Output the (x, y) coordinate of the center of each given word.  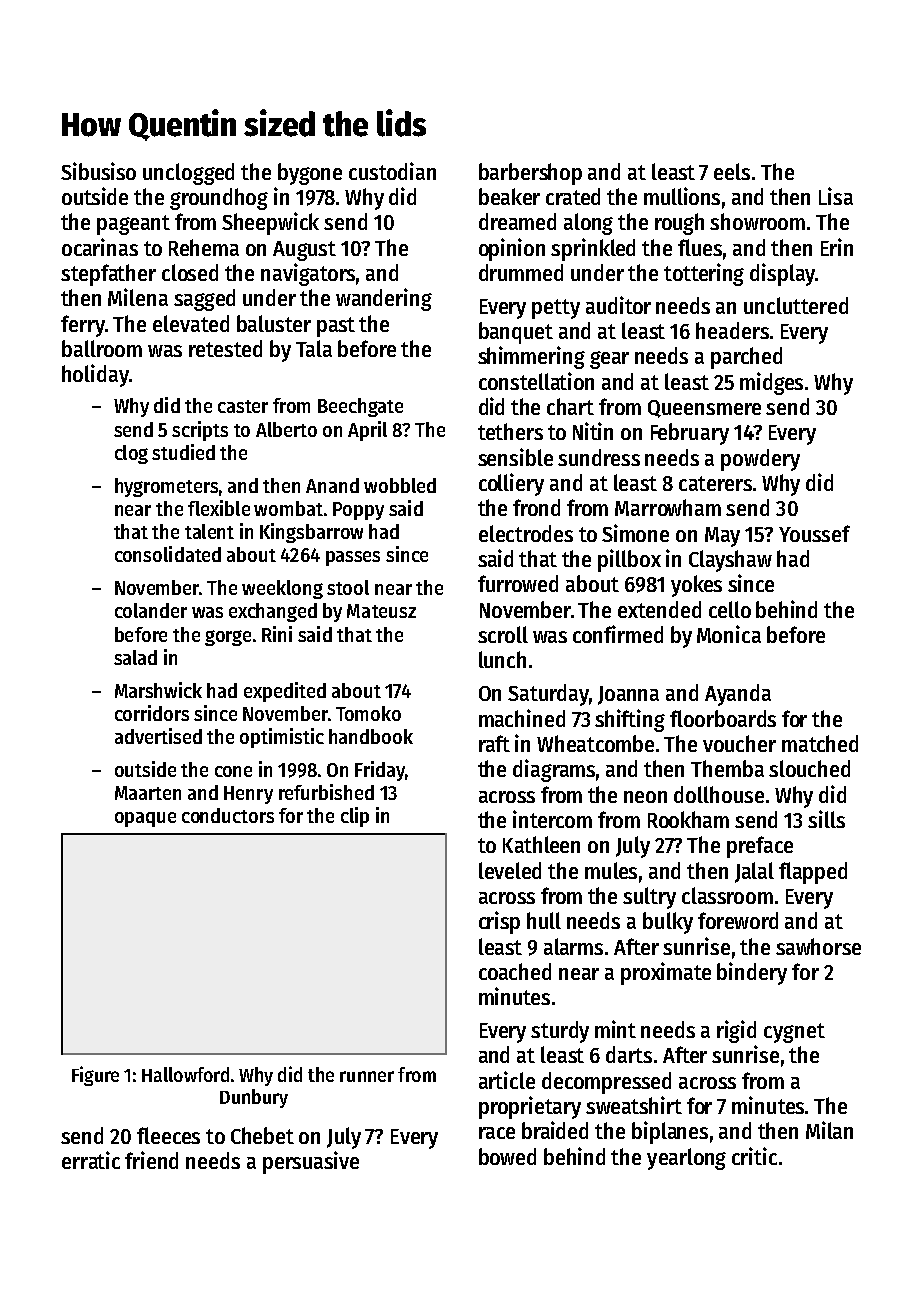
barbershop (530, 174)
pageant (133, 225)
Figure (95, 1076)
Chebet (262, 1135)
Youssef (814, 533)
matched (820, 743)
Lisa (836, 196)
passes (353, 558)
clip (355, 817)
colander (151, 610)
